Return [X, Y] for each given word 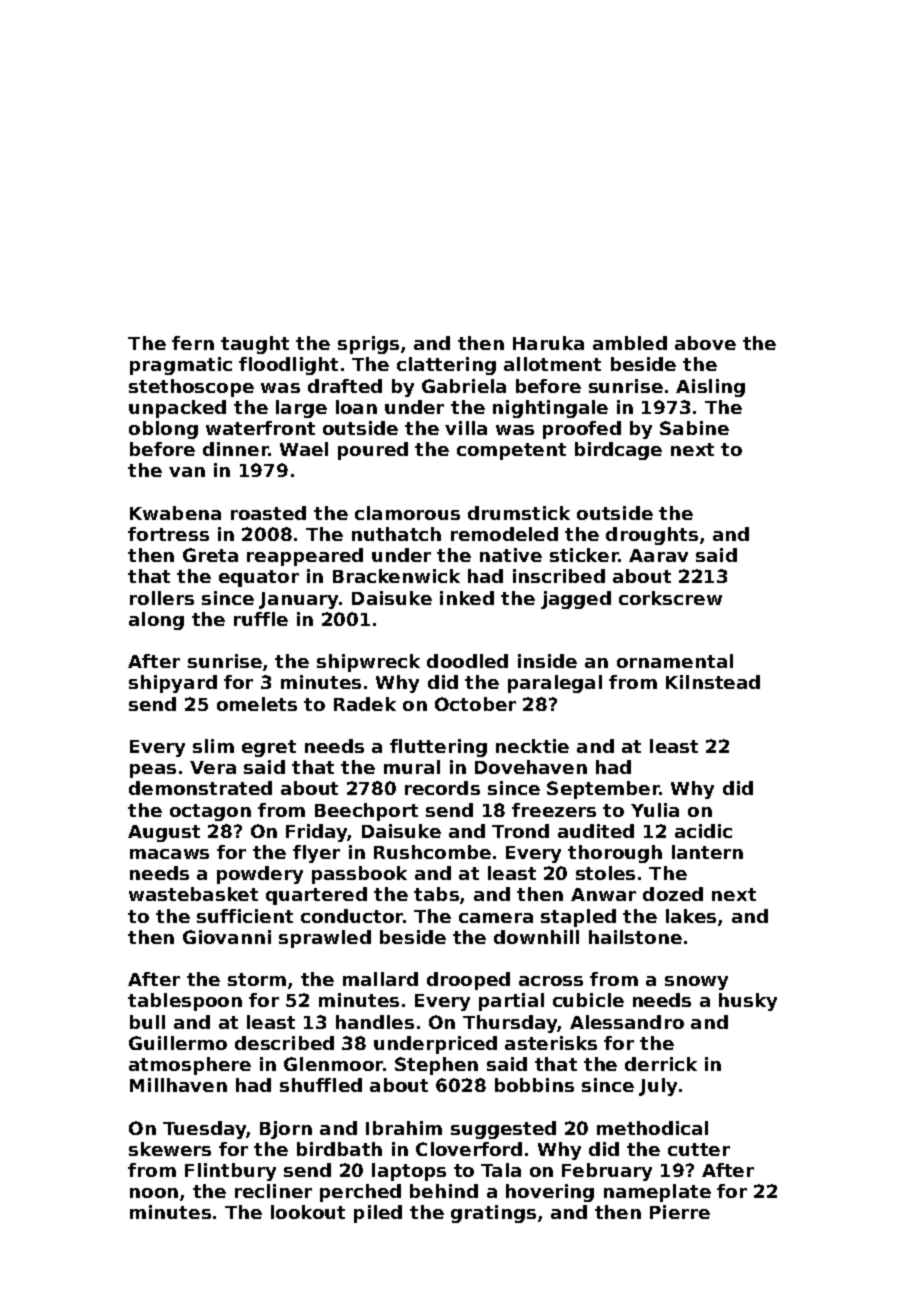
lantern [707, 852]
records [442, 788]
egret [269, 748]
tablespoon [185, 1002]
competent [511, 451]
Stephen [436, 1066]
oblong [163, 430]
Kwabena [175, 513]
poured [373, 451]
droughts [652, 536]
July [658, 1087]
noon [154, 1193]
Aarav [658, 555]
